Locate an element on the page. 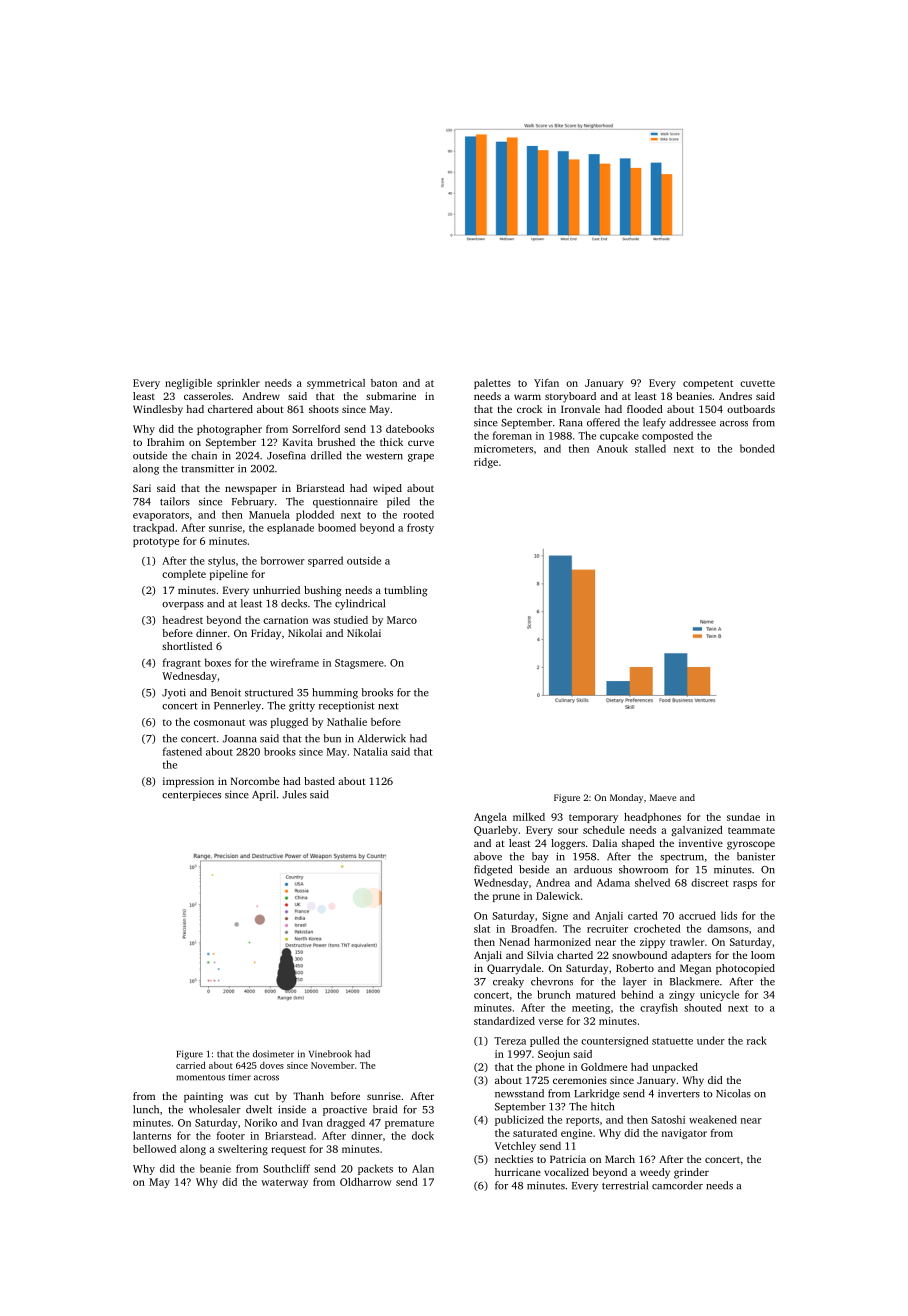 The image size is (908, 1316). borrower is located at coordinates (283, 560).
